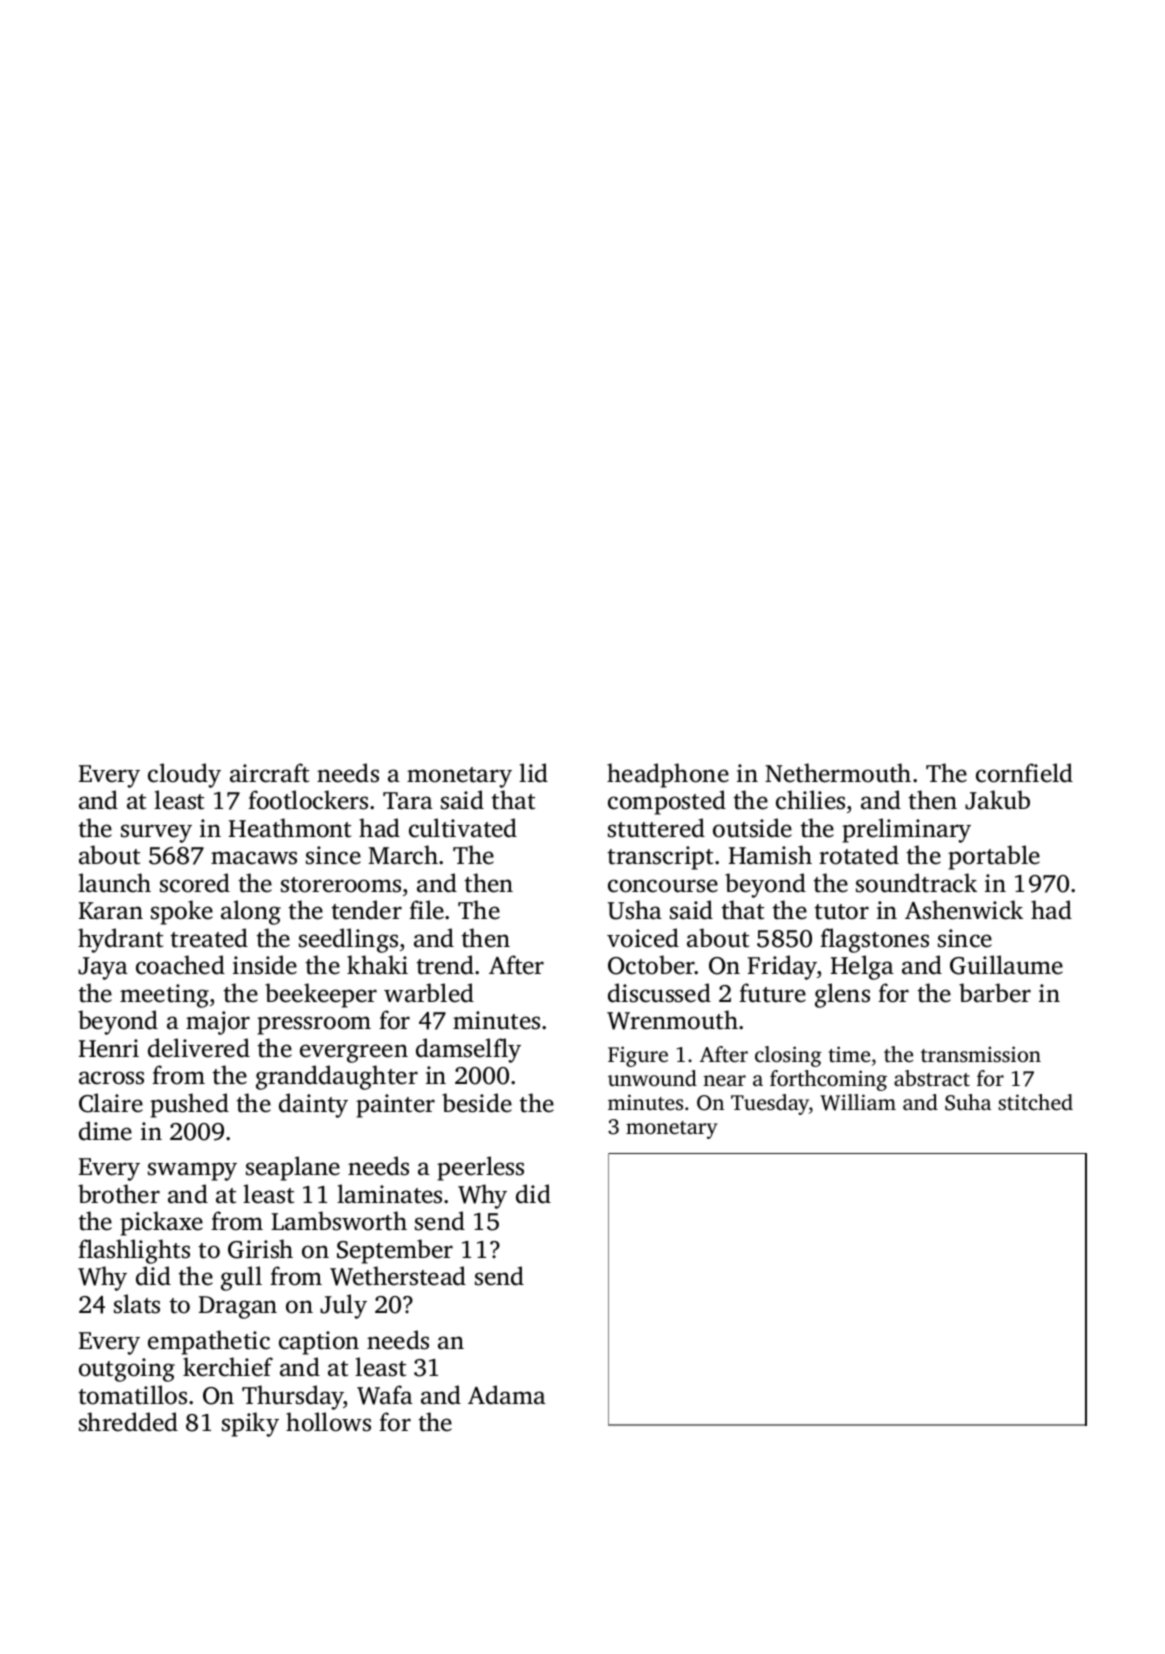  I want to click on Wetherstead, so click(398, 1276).
